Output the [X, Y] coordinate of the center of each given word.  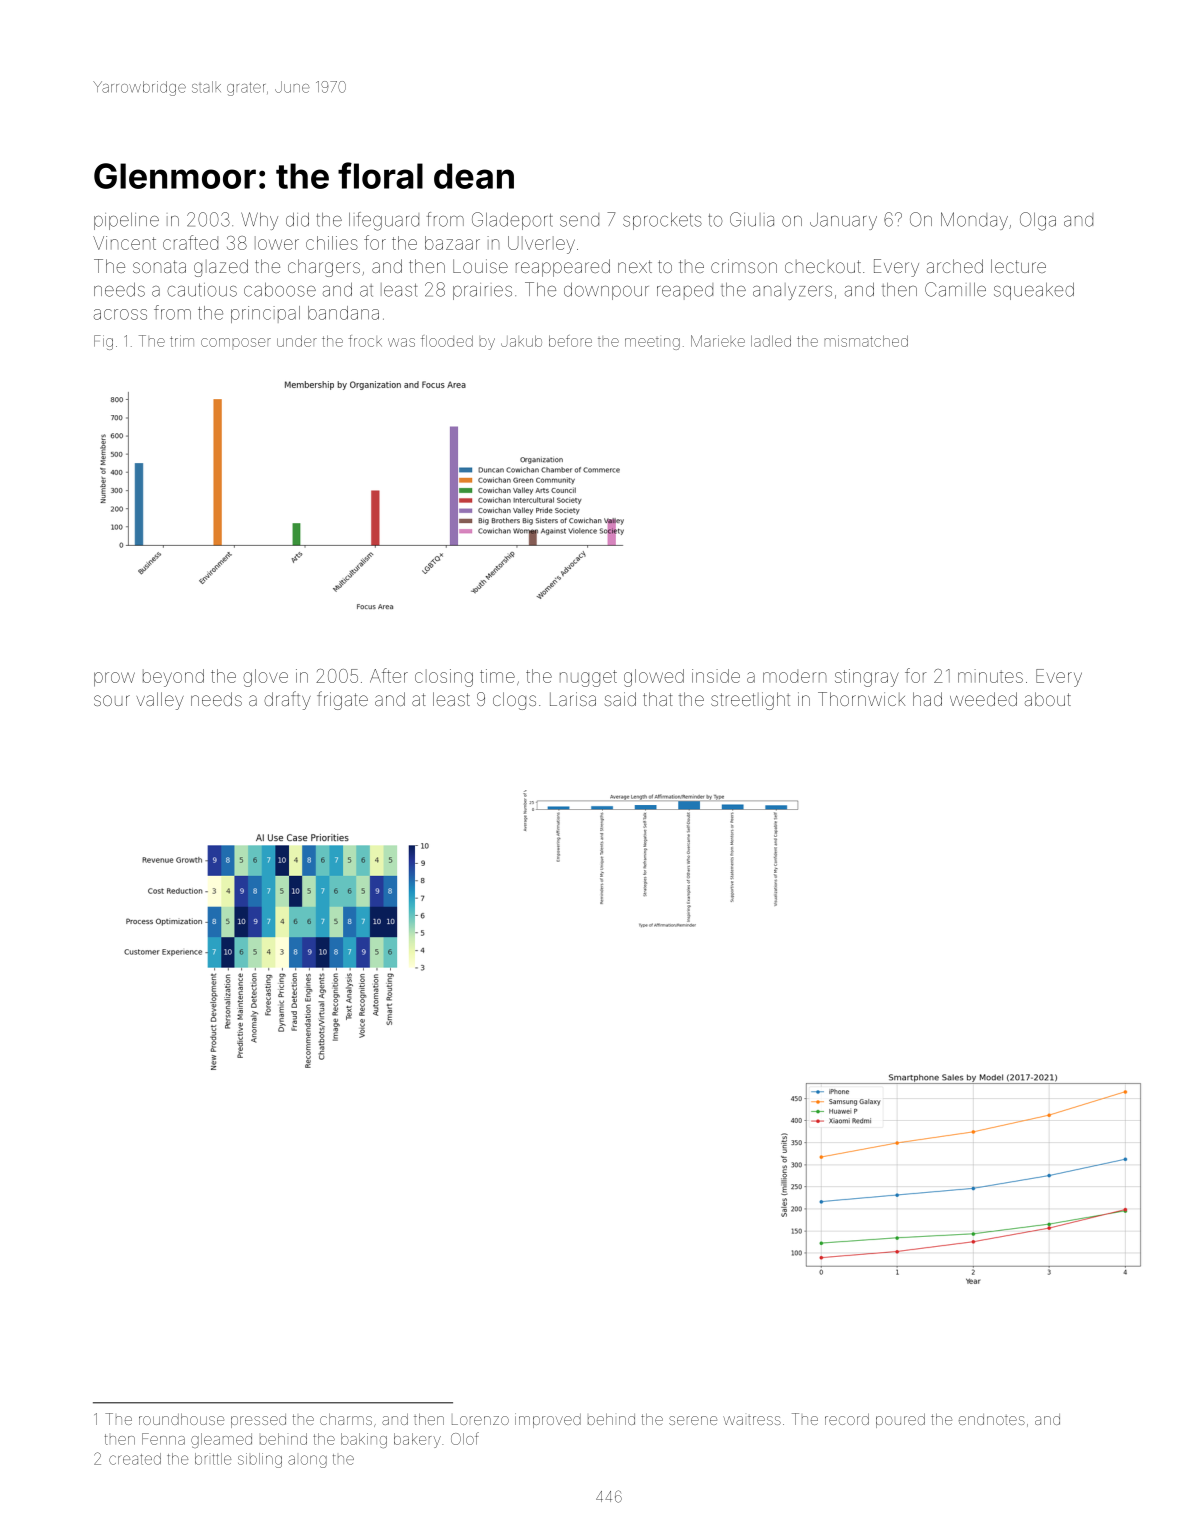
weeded [983, 699]
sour [112, 700]
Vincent [124, 243]
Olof [465, 1438]
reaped [685, 291]
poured [900, 1420]
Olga [1038, 221]
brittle [213, 1459]
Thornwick [861, 699]
